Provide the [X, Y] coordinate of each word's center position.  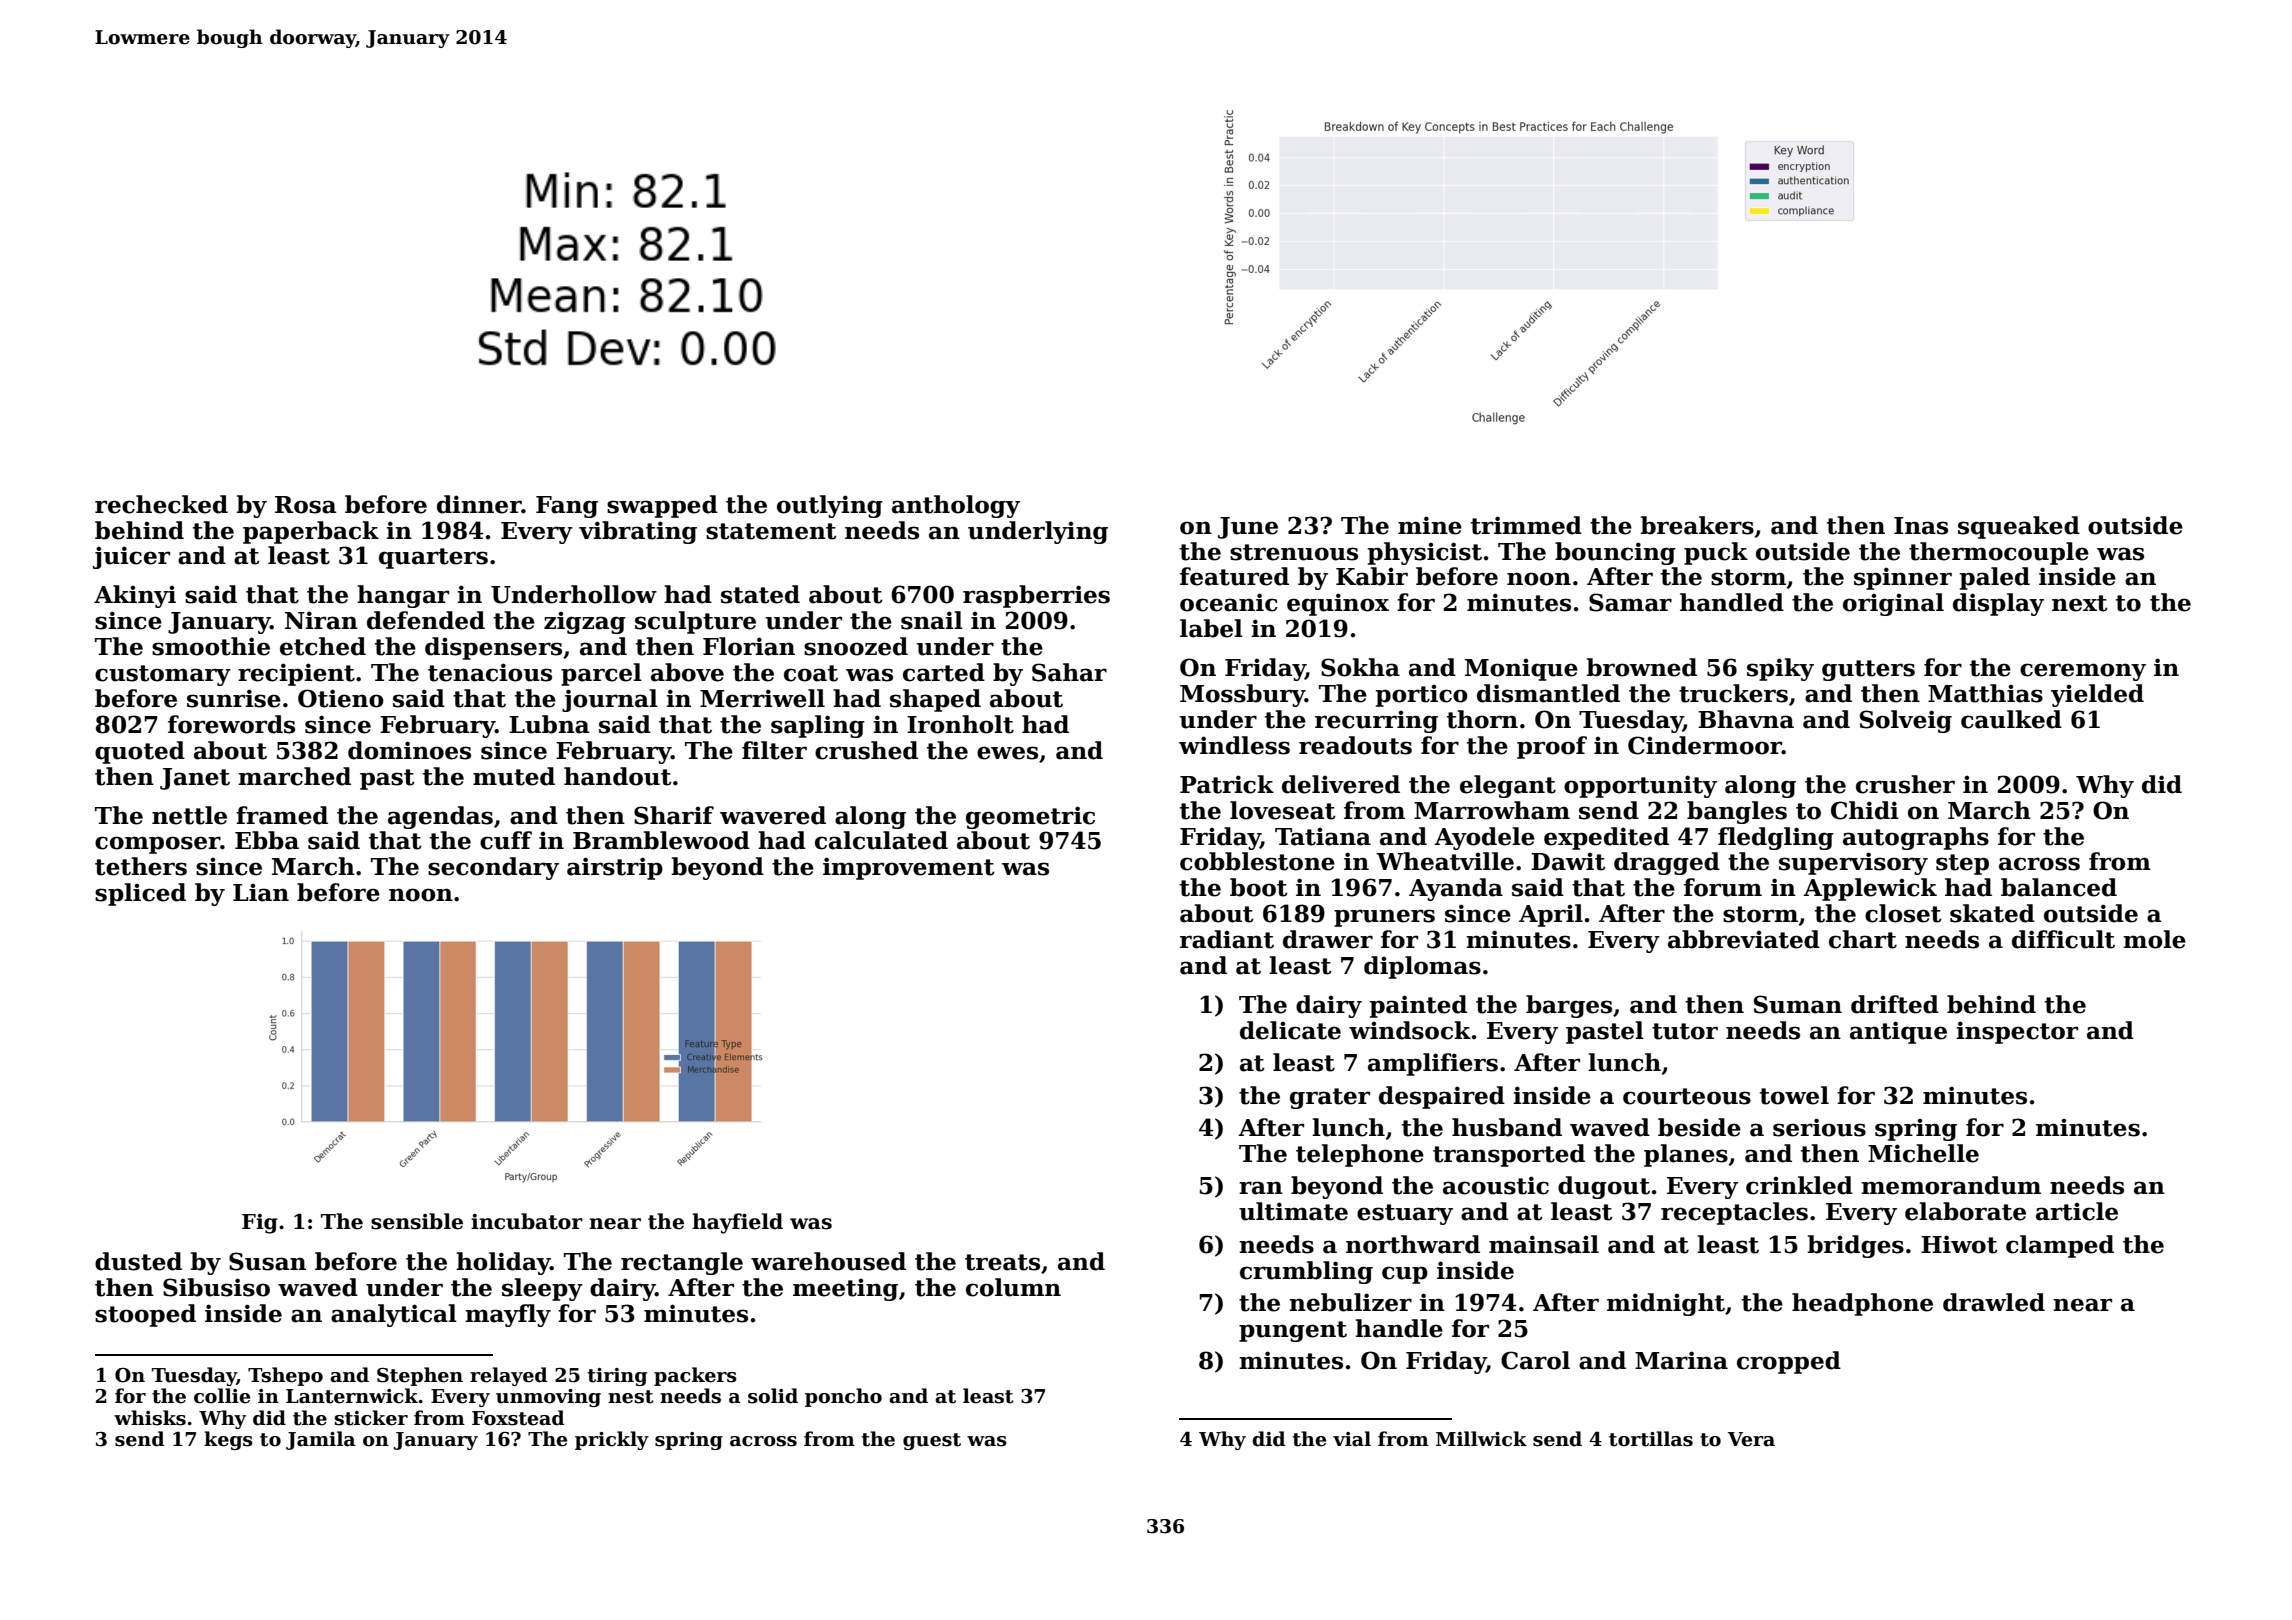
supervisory [1853, 863]
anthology [956, 506]
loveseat [1283, 810]
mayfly [508, 1315]
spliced [140, 894]
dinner [479, 504]
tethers [141, 866]
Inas [1921, 526]
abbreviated [1744, 939]
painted [1418, 1006]
